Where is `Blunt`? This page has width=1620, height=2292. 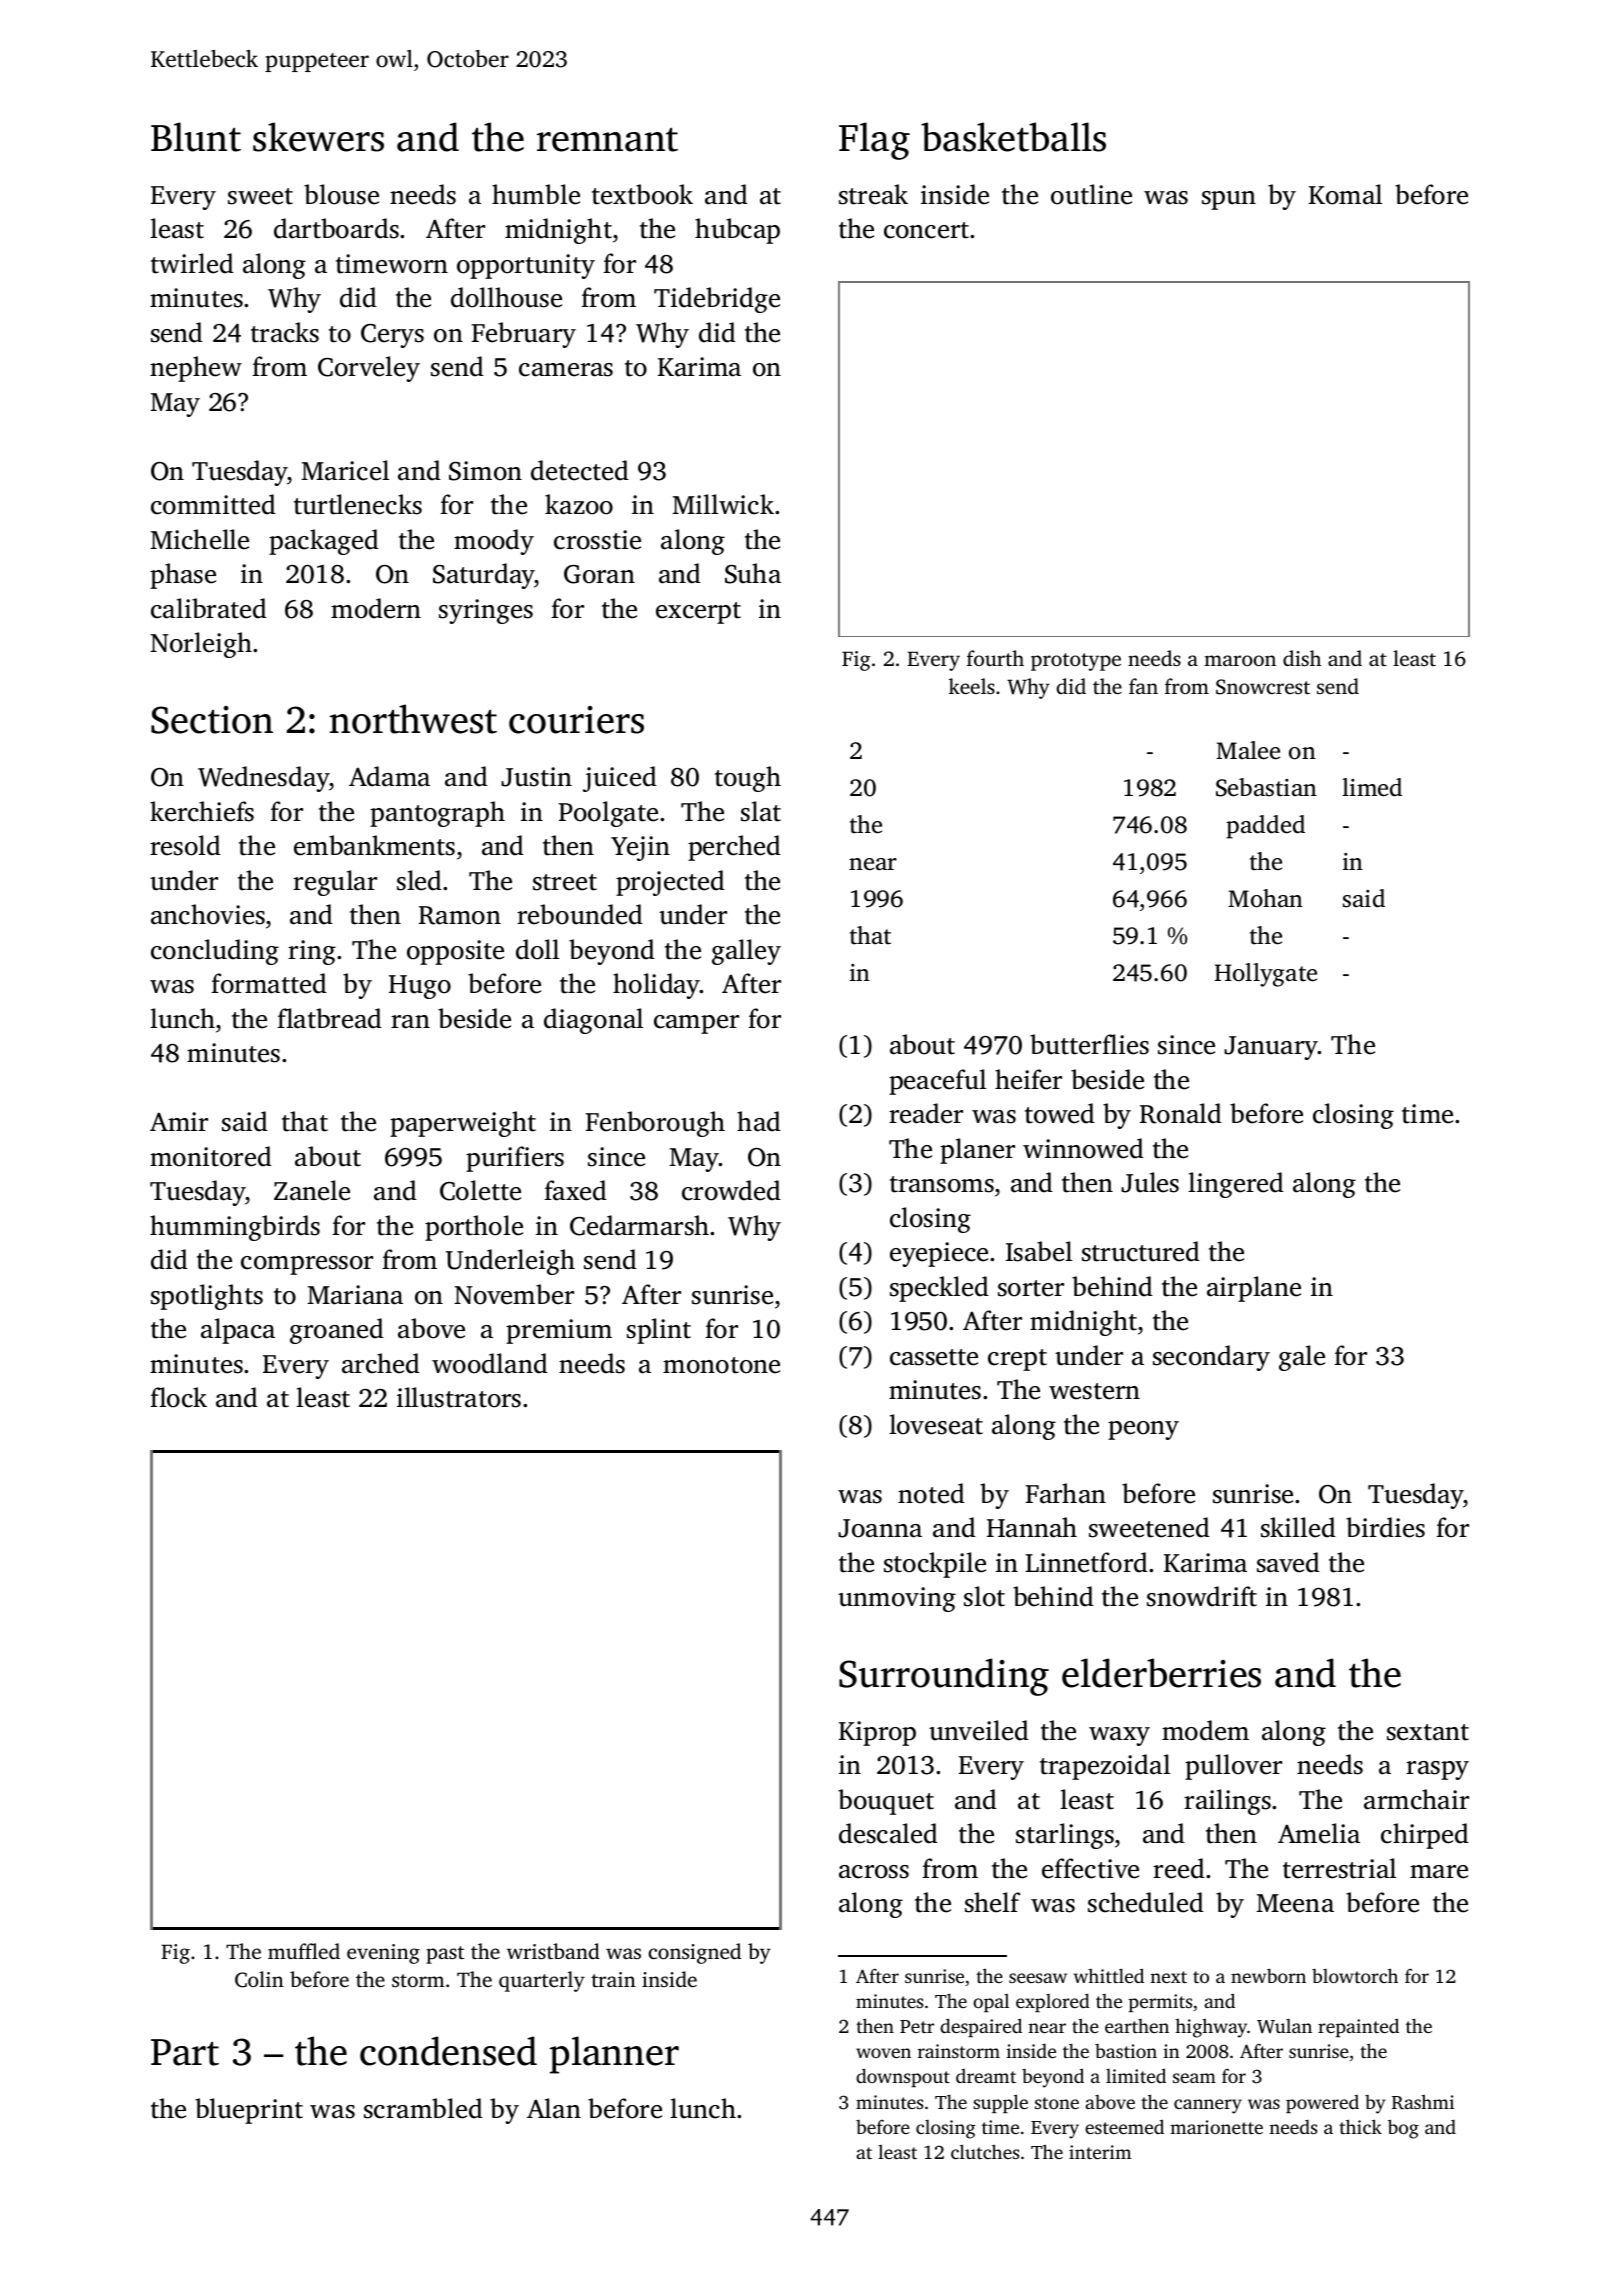
Blunt is located at coordinates (196, 137).
